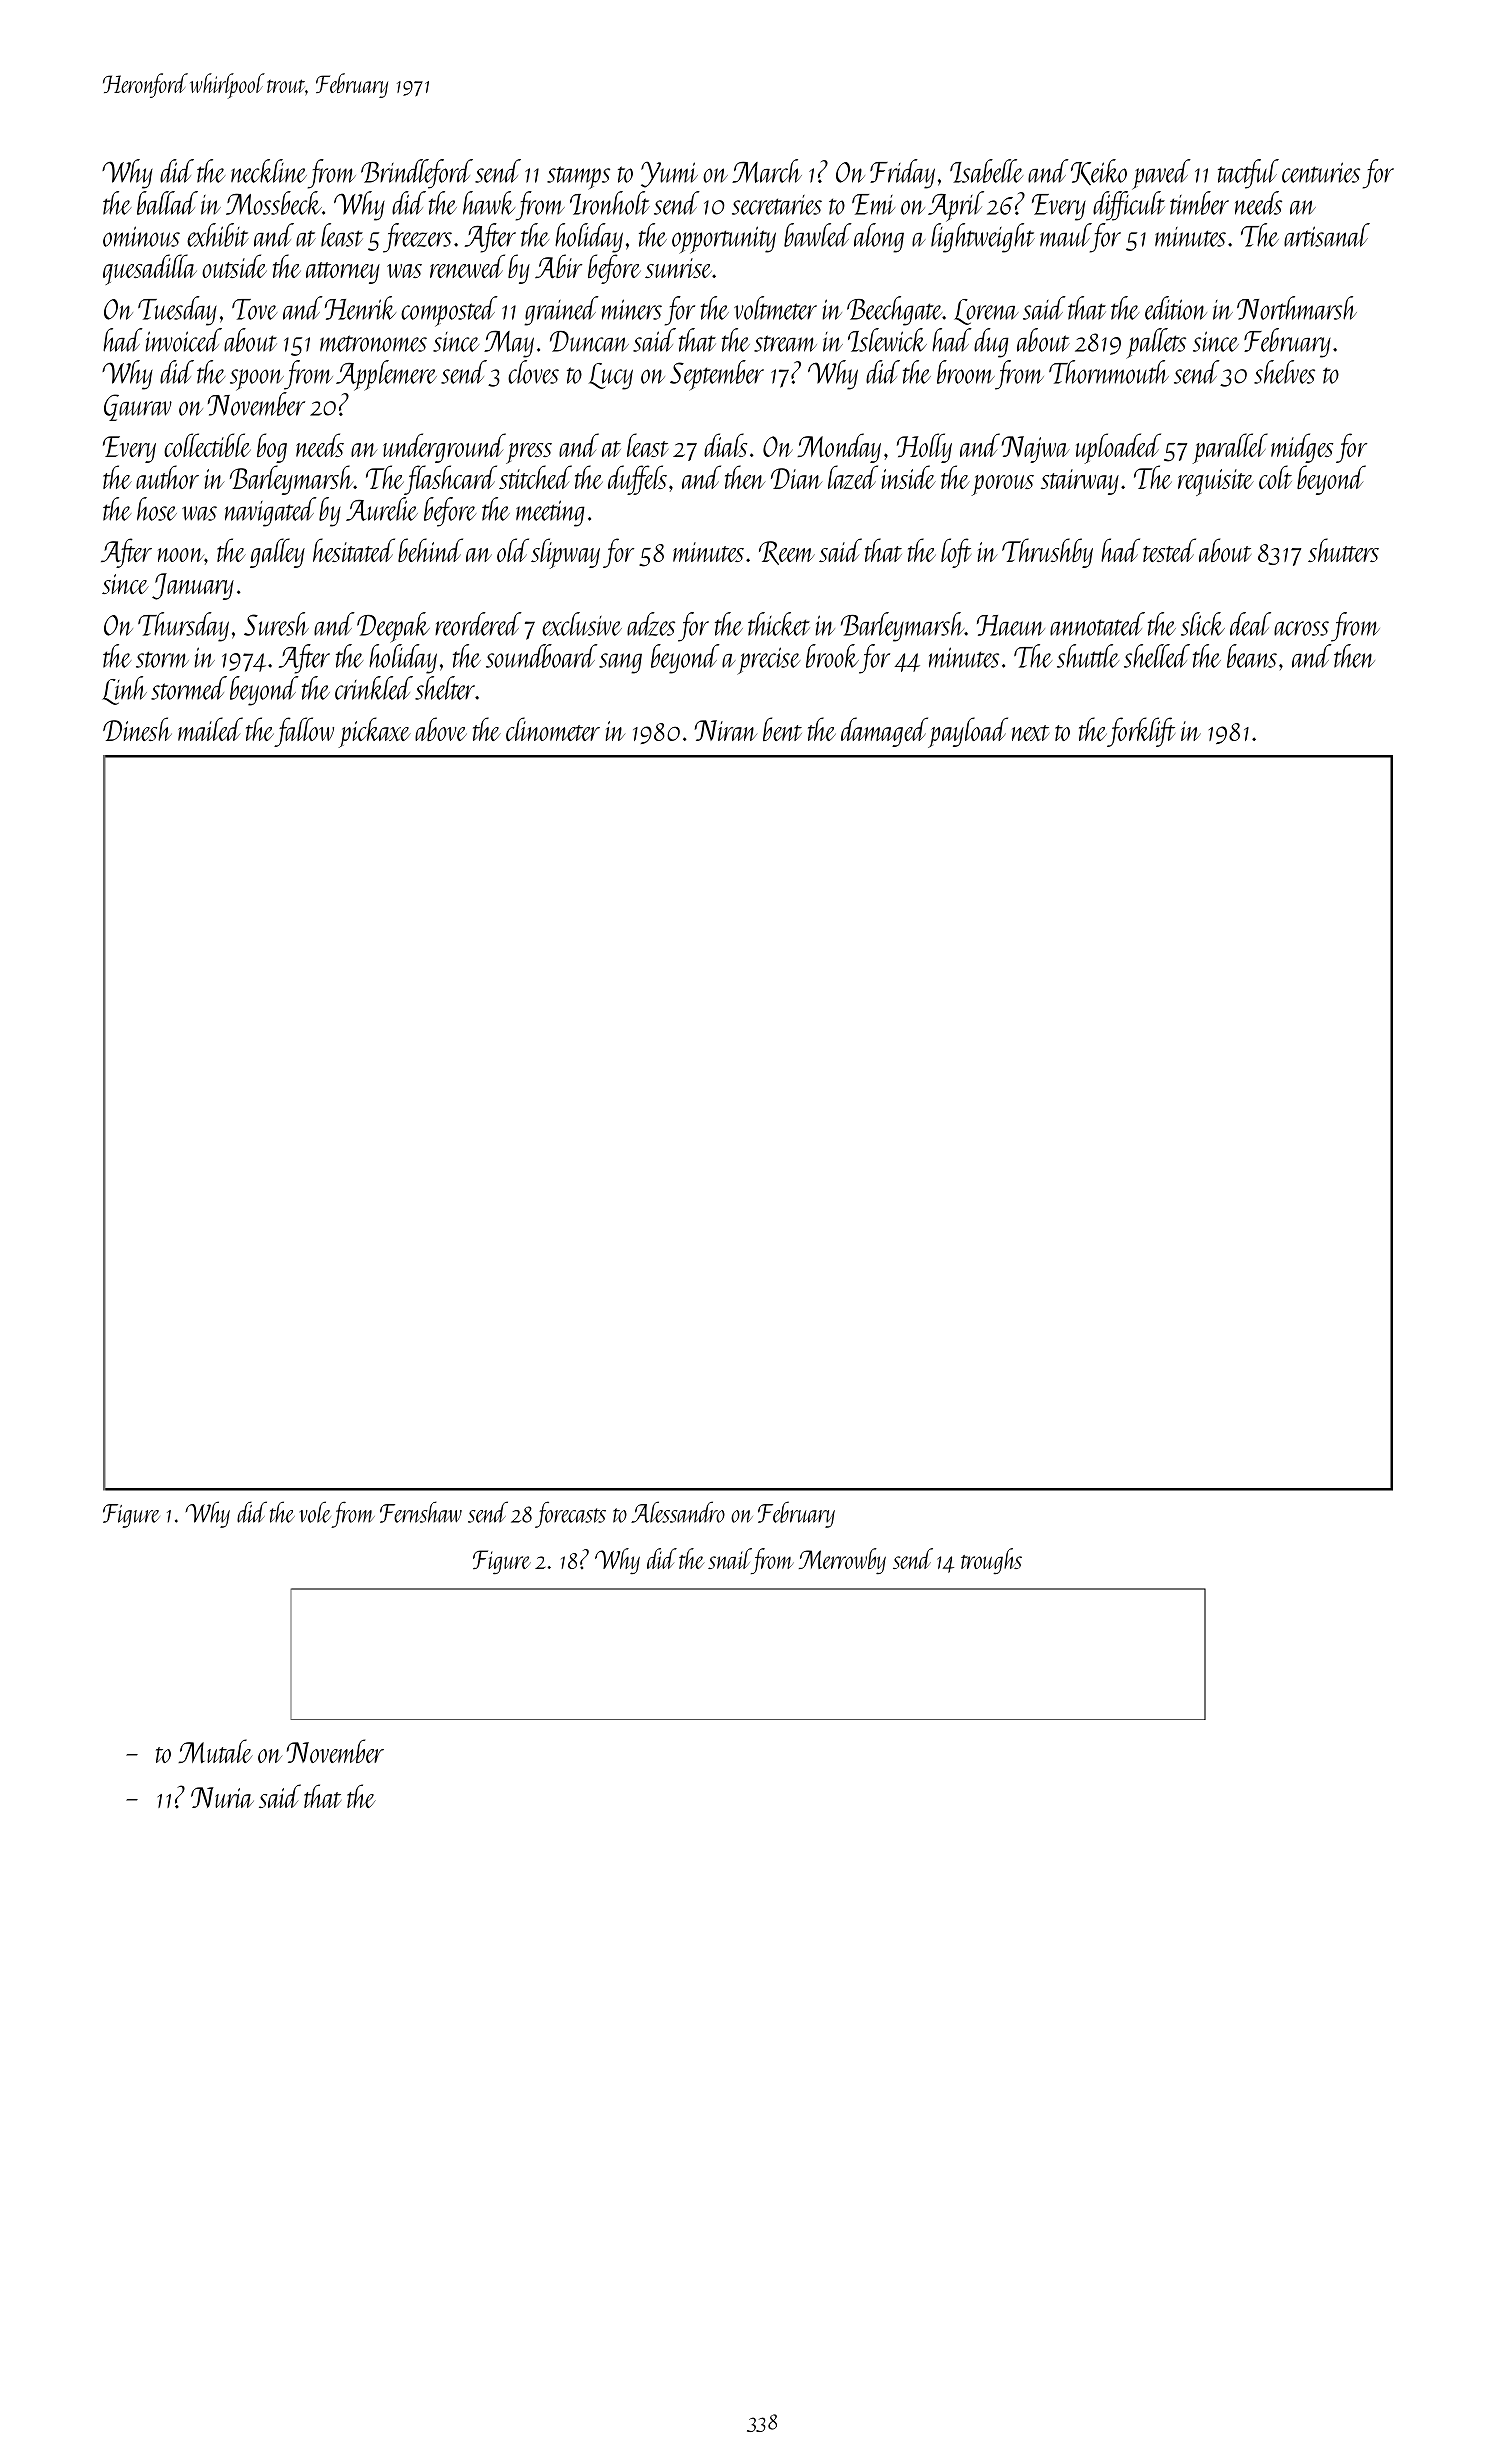  What do you see at coordinates (215, 1751) in the document?
I see `Mutale` at bounding box center [215, 1751].
